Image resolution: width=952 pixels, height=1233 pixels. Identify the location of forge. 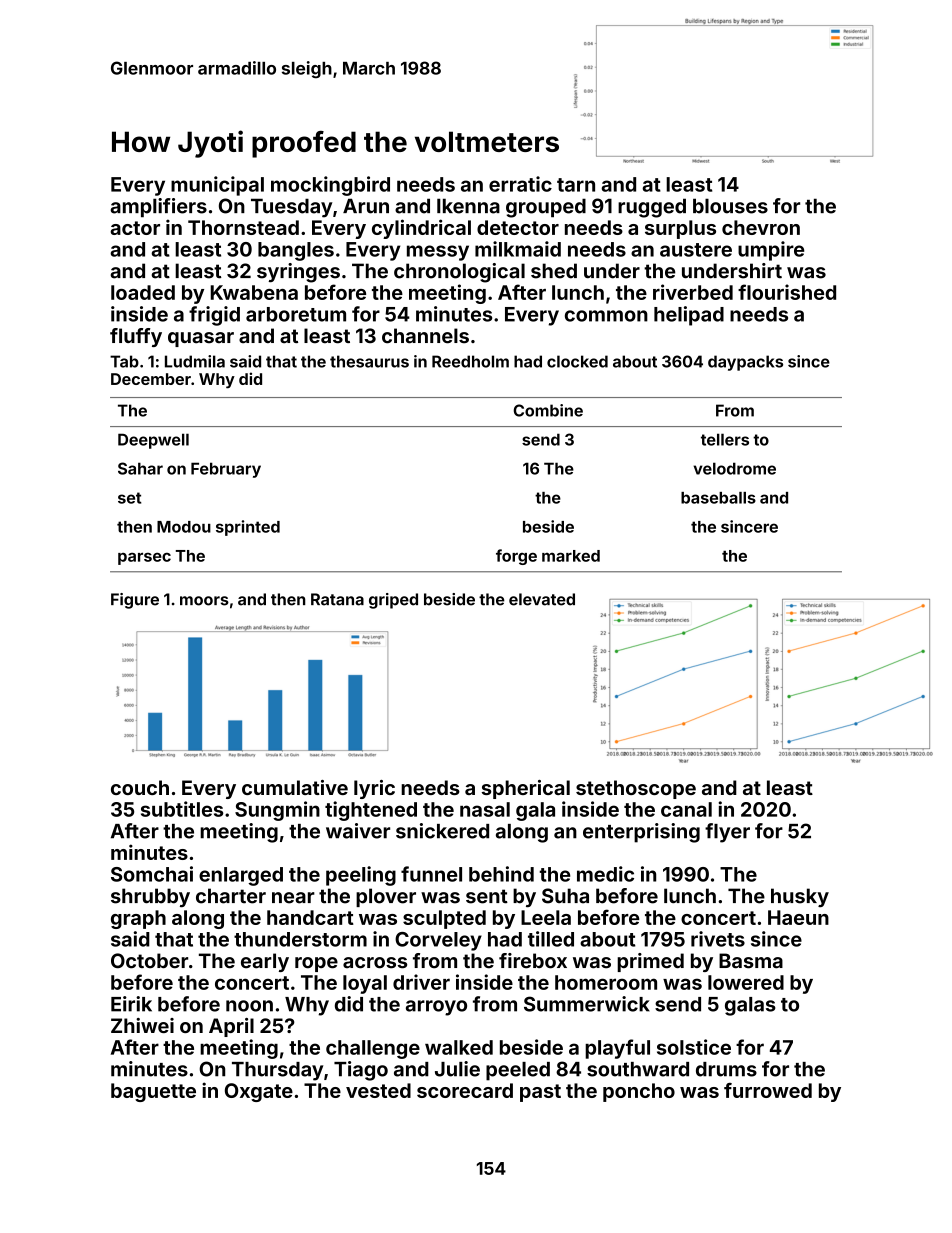
(516, 557).
